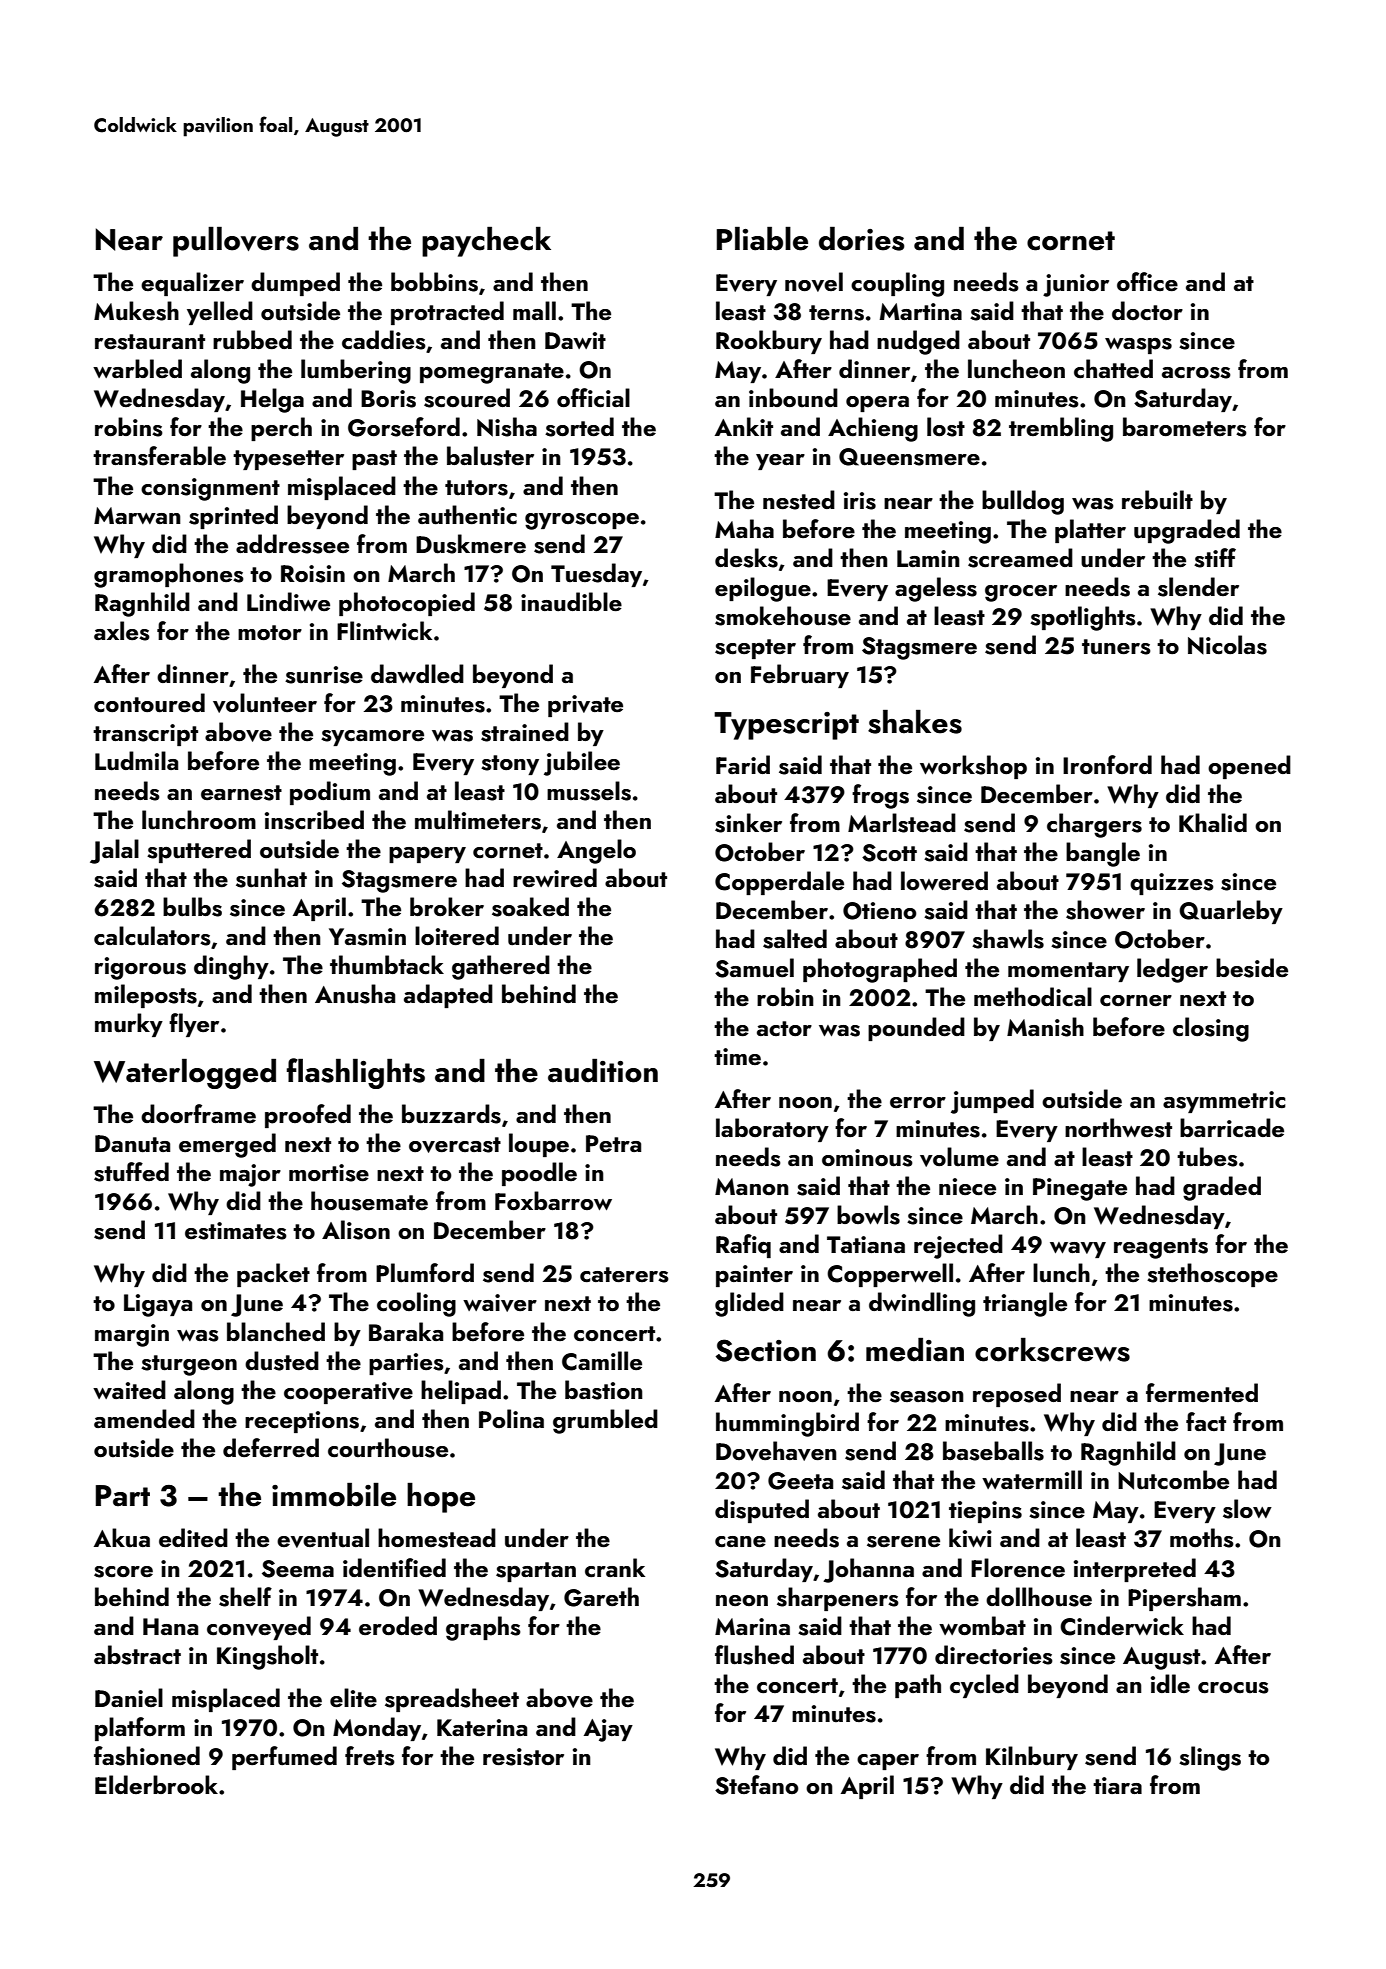 This image has width=1386, height=1969. Describe the element at coordinates (271, 1447) in the image. I see `deferred` at that location.
